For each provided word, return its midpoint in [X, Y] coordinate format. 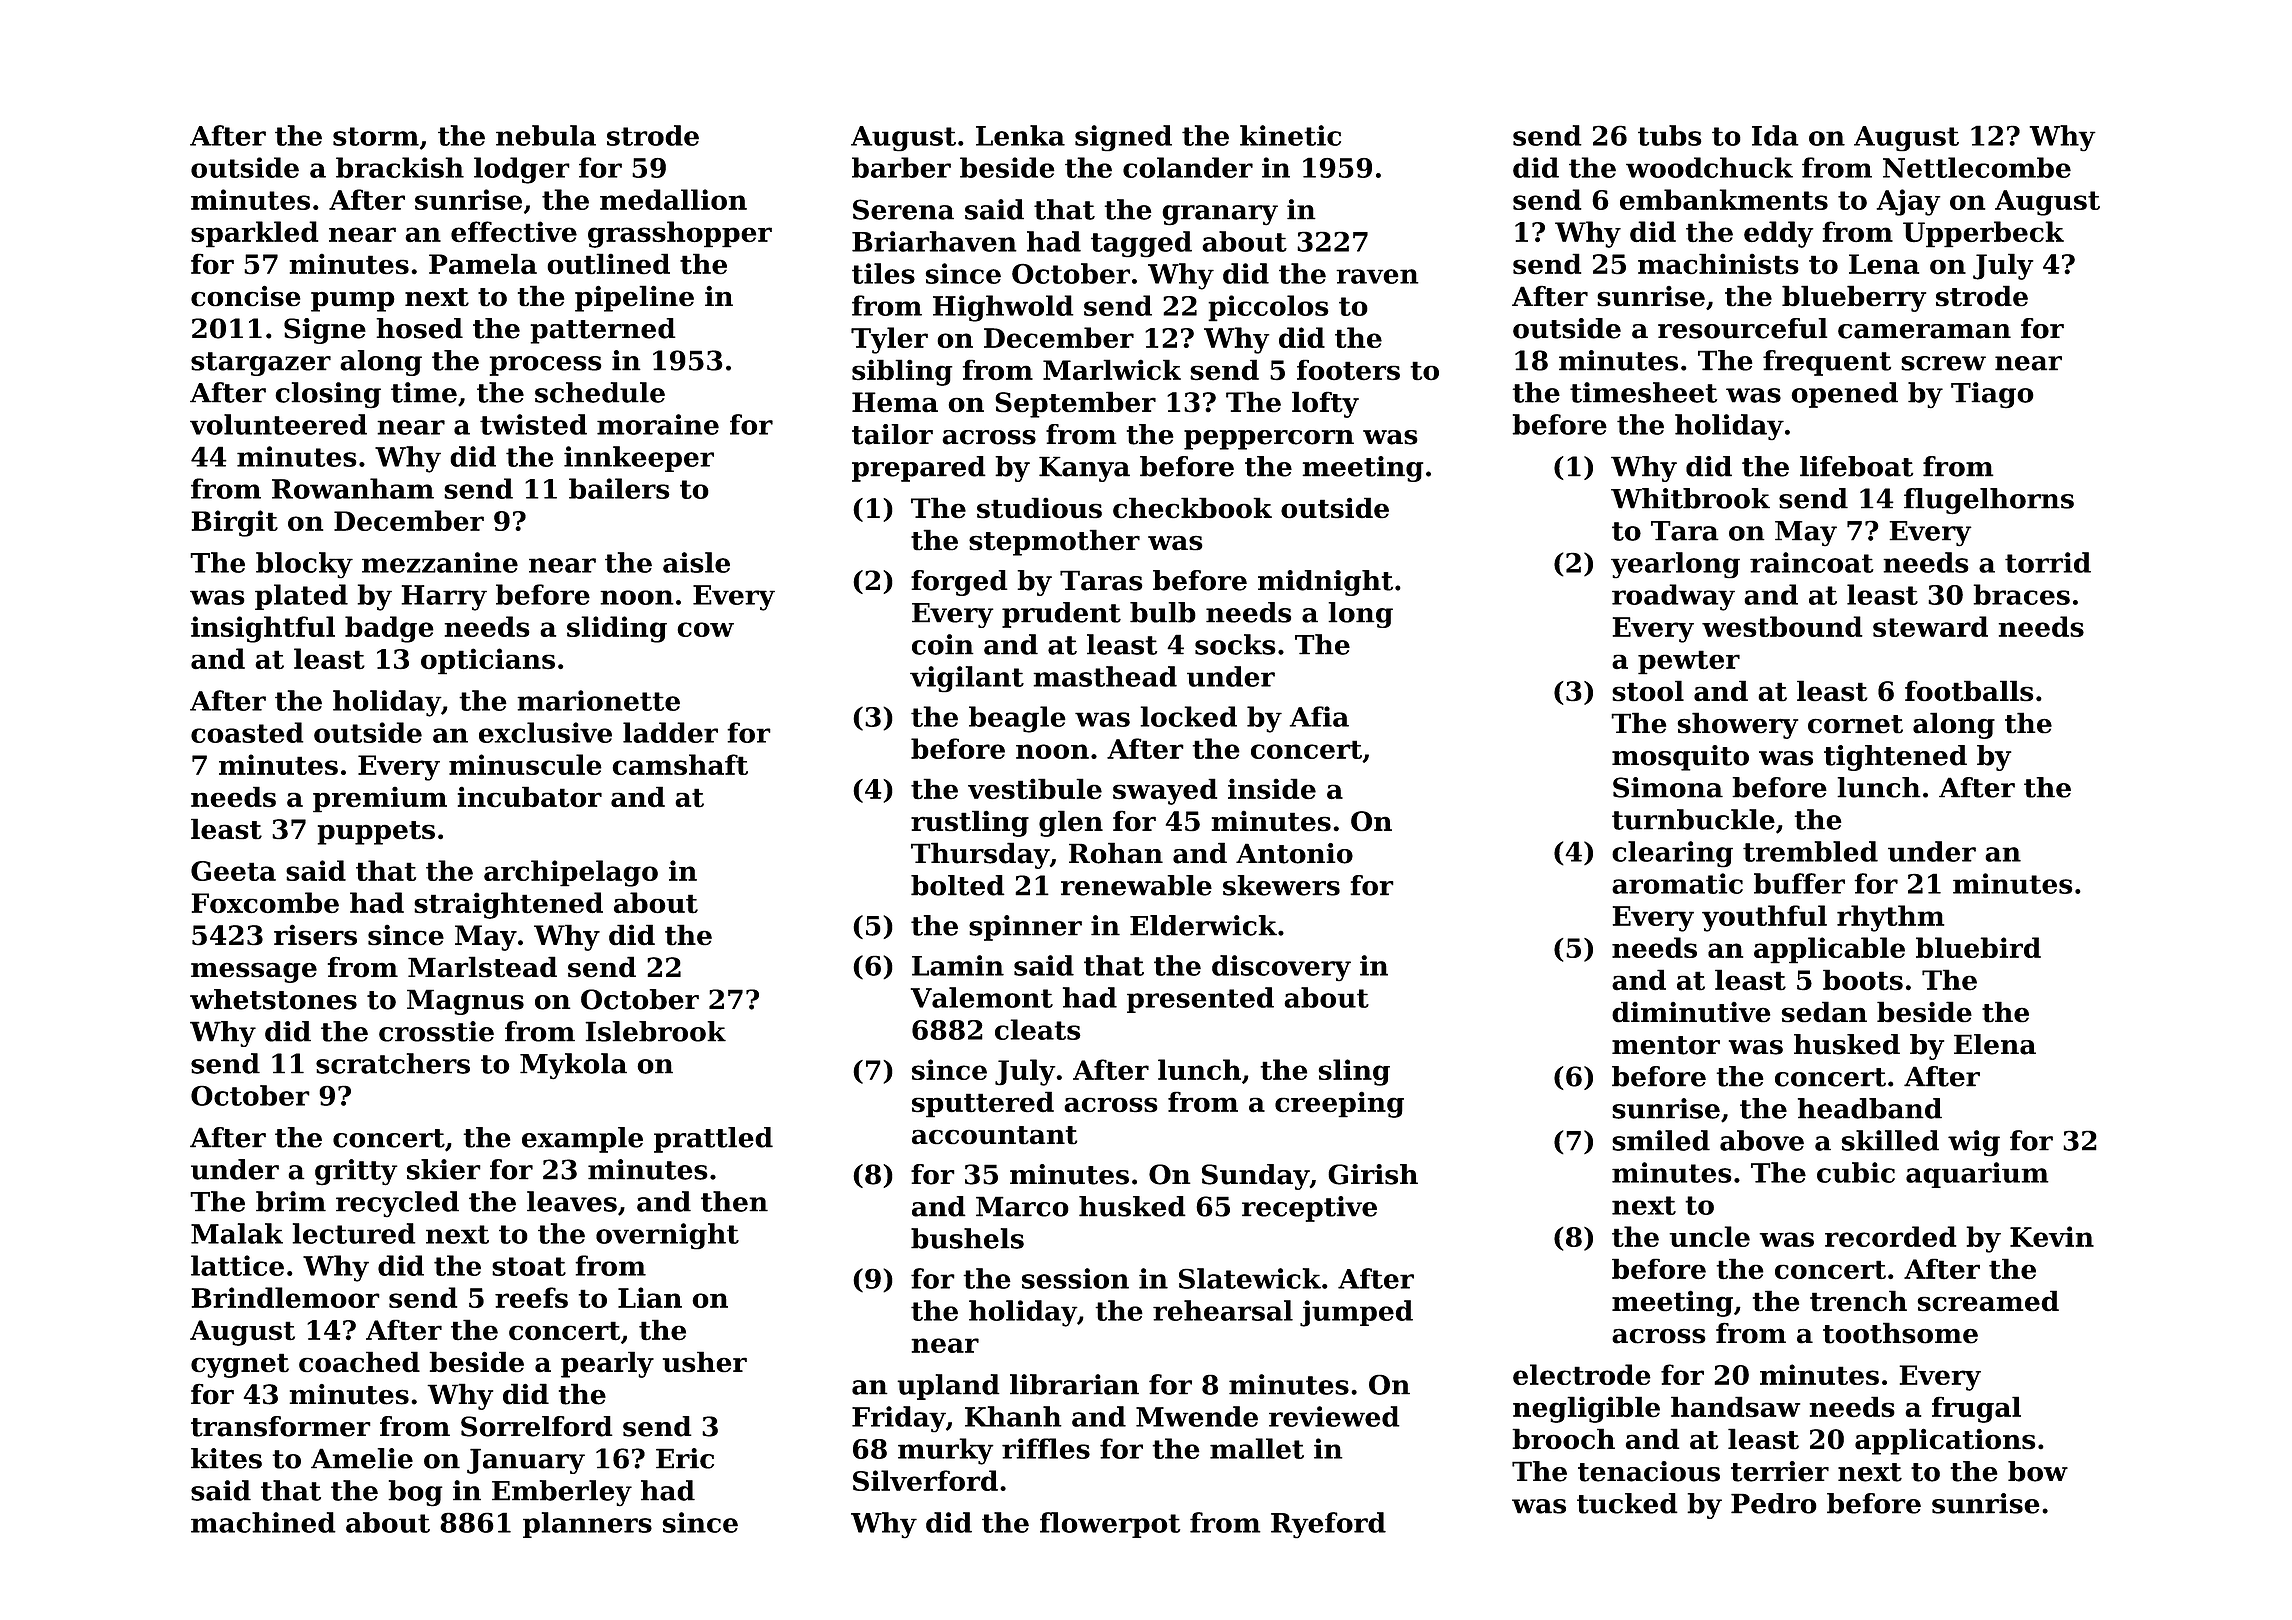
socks [1235, 644]
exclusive [545, 732]
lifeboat [1856, 466]
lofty [1325, 404]
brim [291, 1201]
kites [226, 1458]
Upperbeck [1983, 234]
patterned [603, 331]
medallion [673, 199]
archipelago [571, 873]
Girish [1373, 1174]
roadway [1673, 597]
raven [1377, 276]
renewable [1136, 885]
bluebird [1978, 947]
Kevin [2052, 1236]
